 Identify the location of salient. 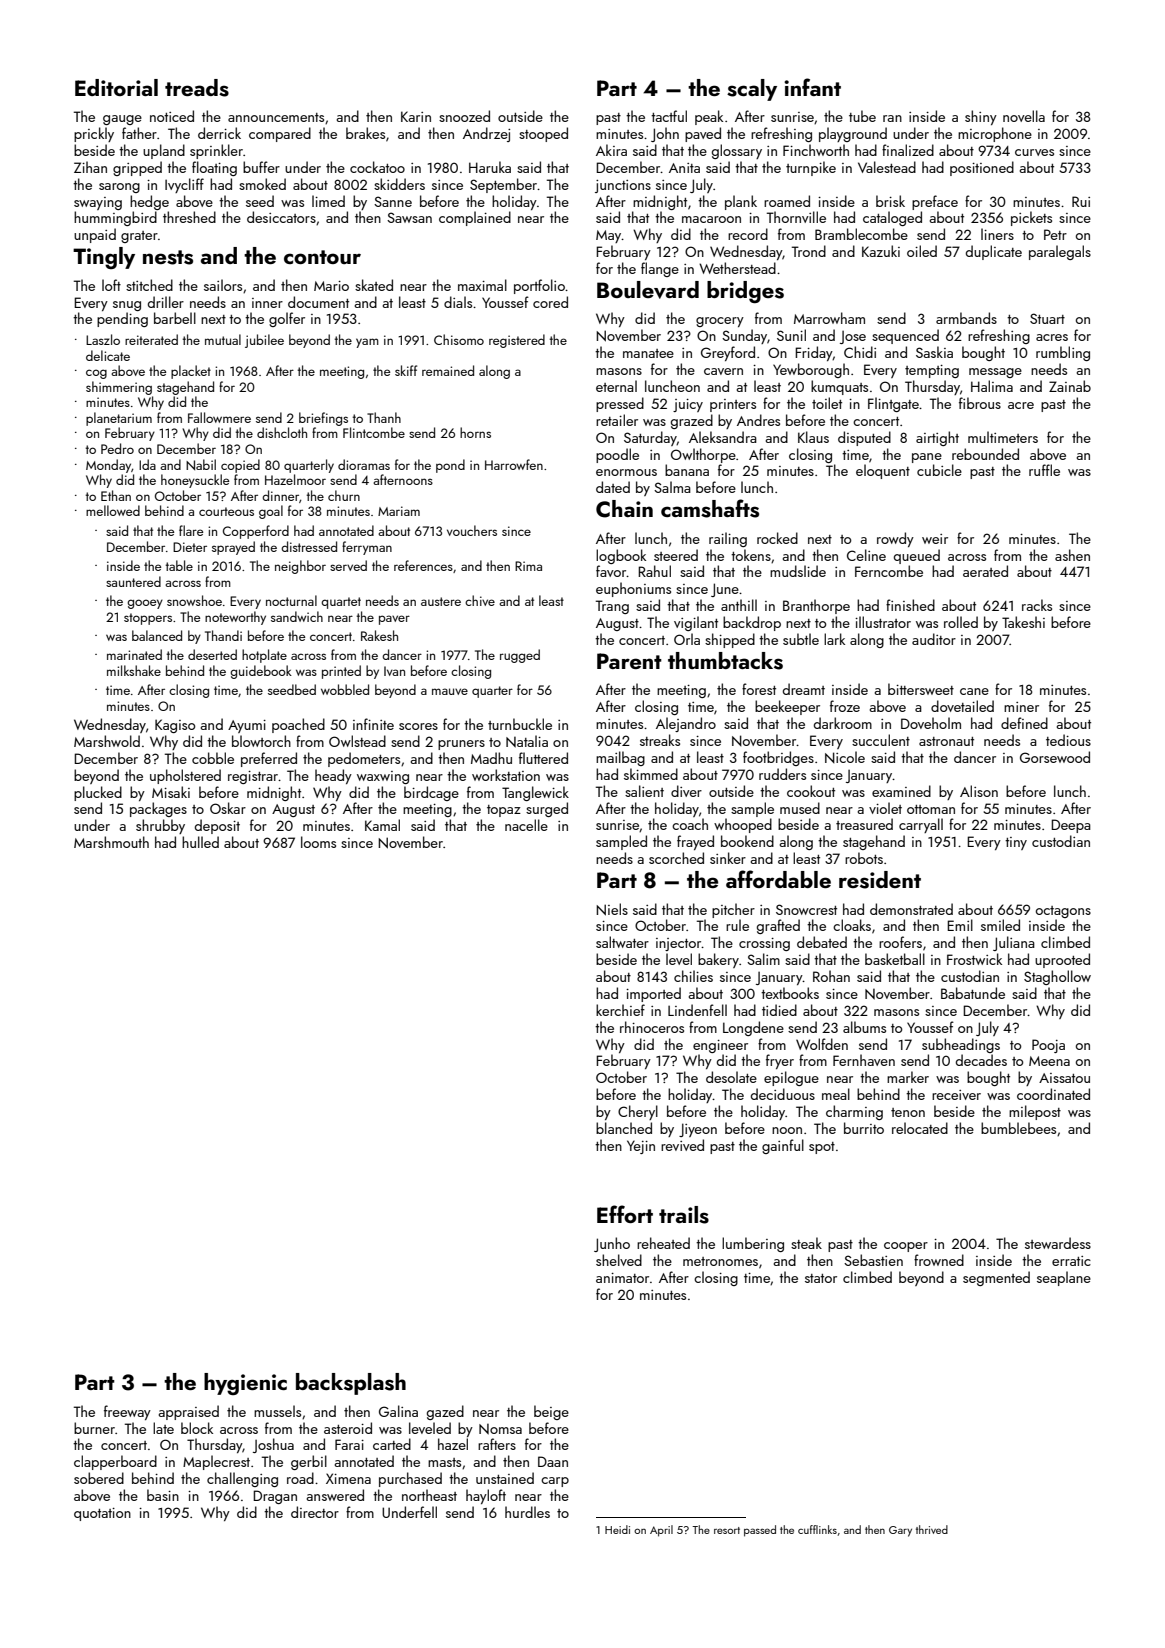
(644, 791).
